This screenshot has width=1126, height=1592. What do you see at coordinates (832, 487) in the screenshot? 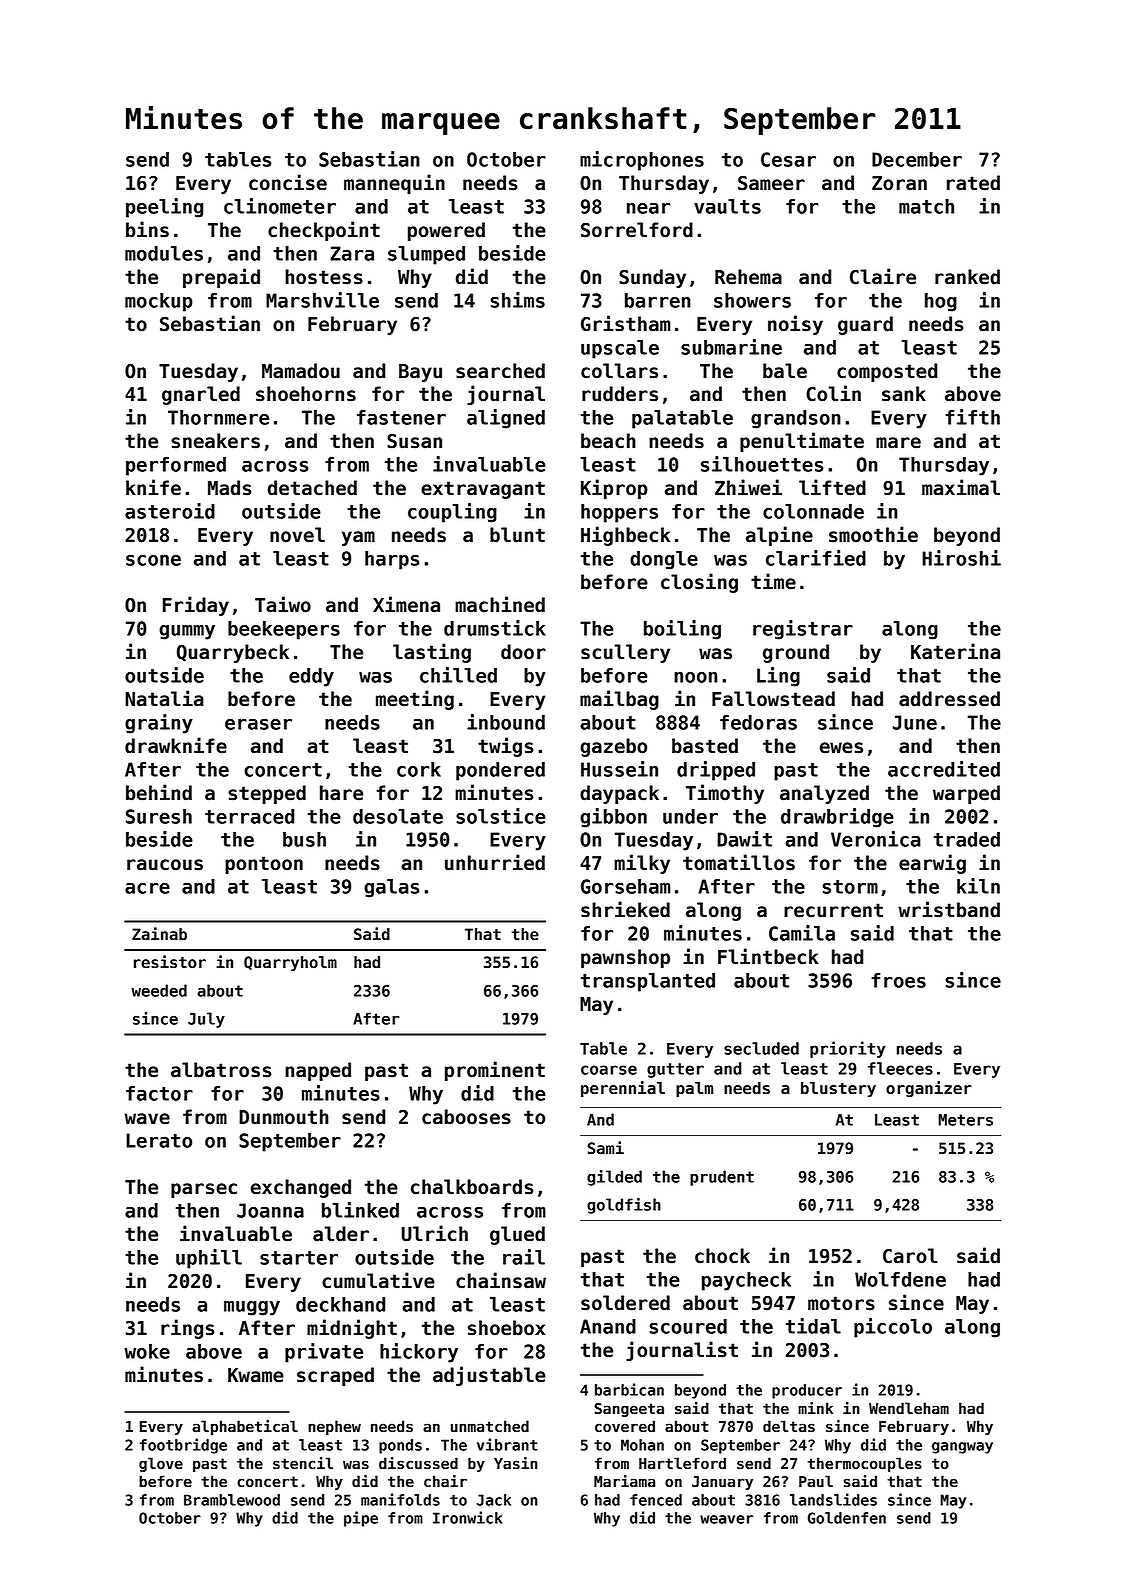
I see `lifted` at bounding box center [832, 487].
